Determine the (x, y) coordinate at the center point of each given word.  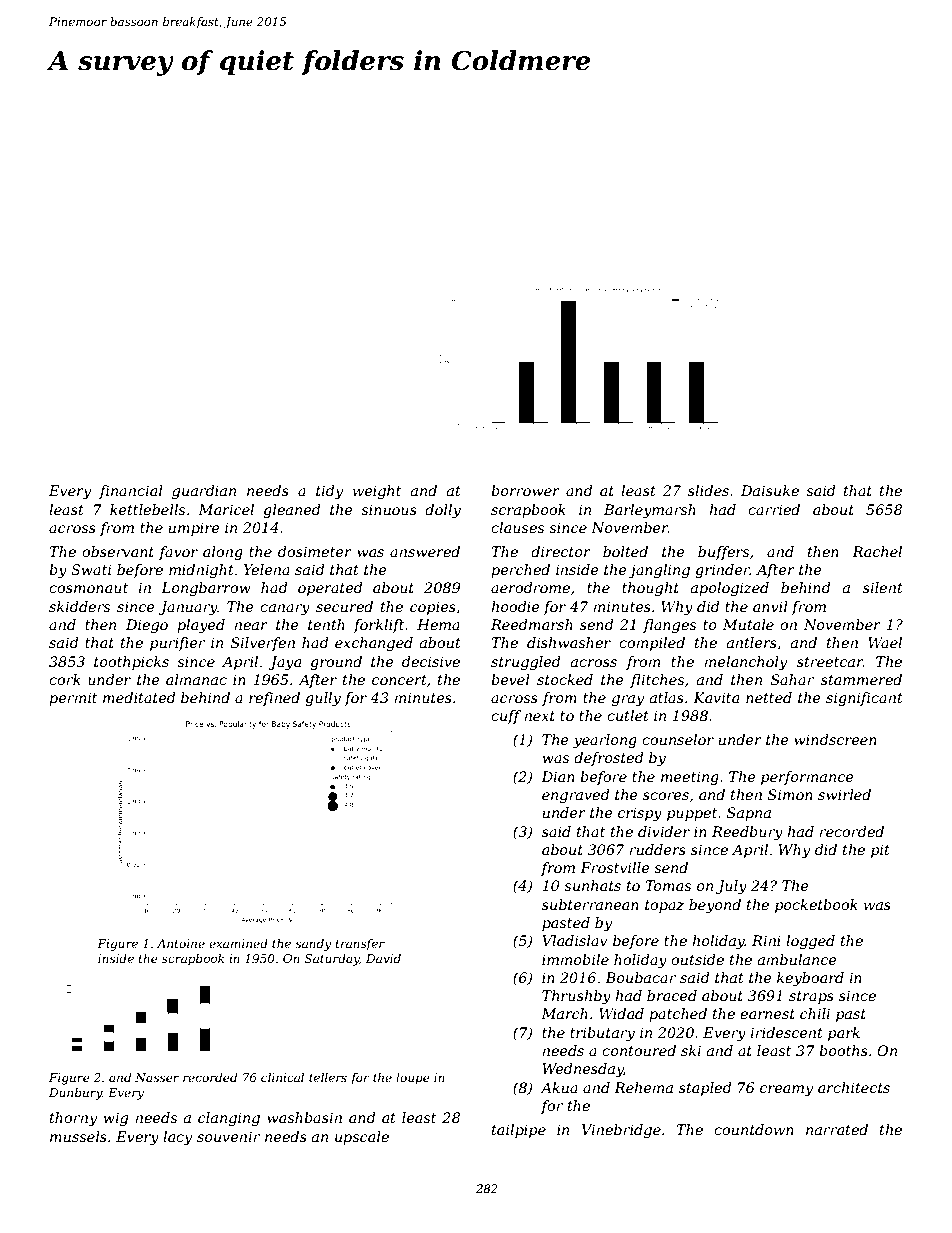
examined (238, 943)
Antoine (181, 943)
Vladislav (574, 940)
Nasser (157, 1077)
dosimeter (315, 551)
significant (864, 699)
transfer (360, 945)
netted (769, 697)
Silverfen (263, 644)
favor (178, 553)
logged (810, 942)
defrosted (609, 759)
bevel (510, 679)
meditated (139, 697)
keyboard (810, 979)
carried (774, 509)
